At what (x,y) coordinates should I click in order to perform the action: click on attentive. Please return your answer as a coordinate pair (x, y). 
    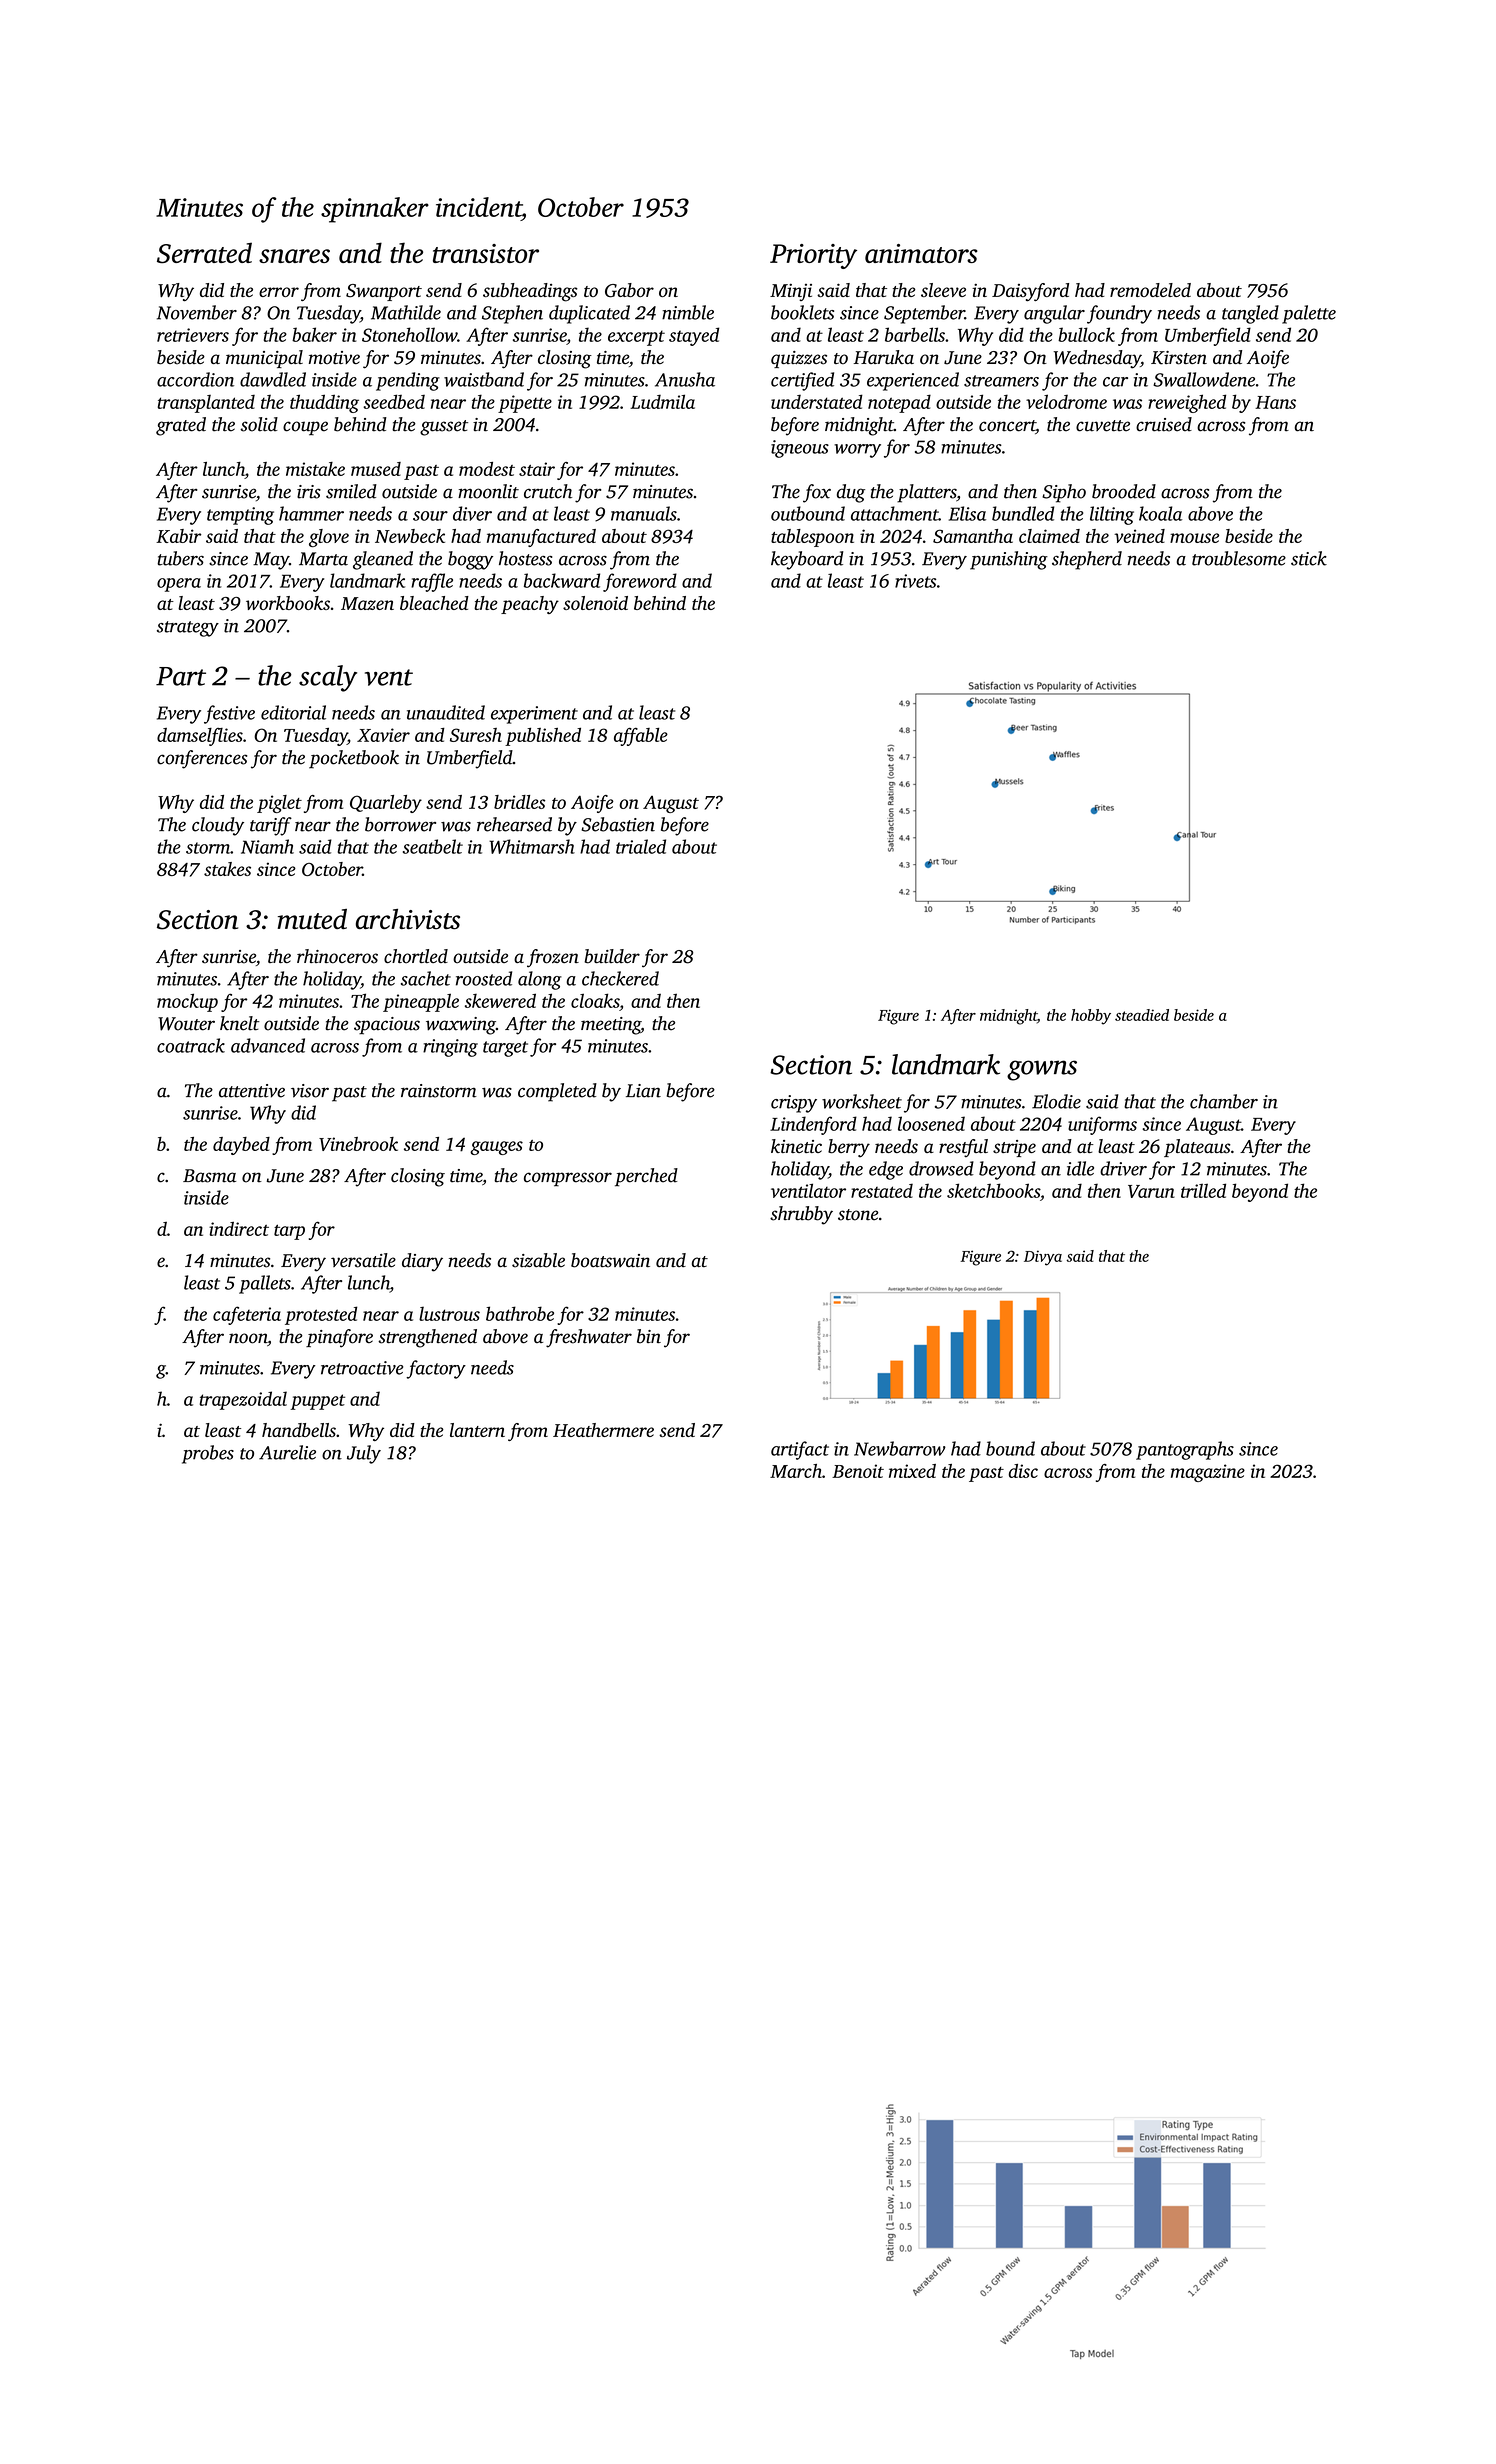
    Looking at the image, I should click on (252, 1091).
